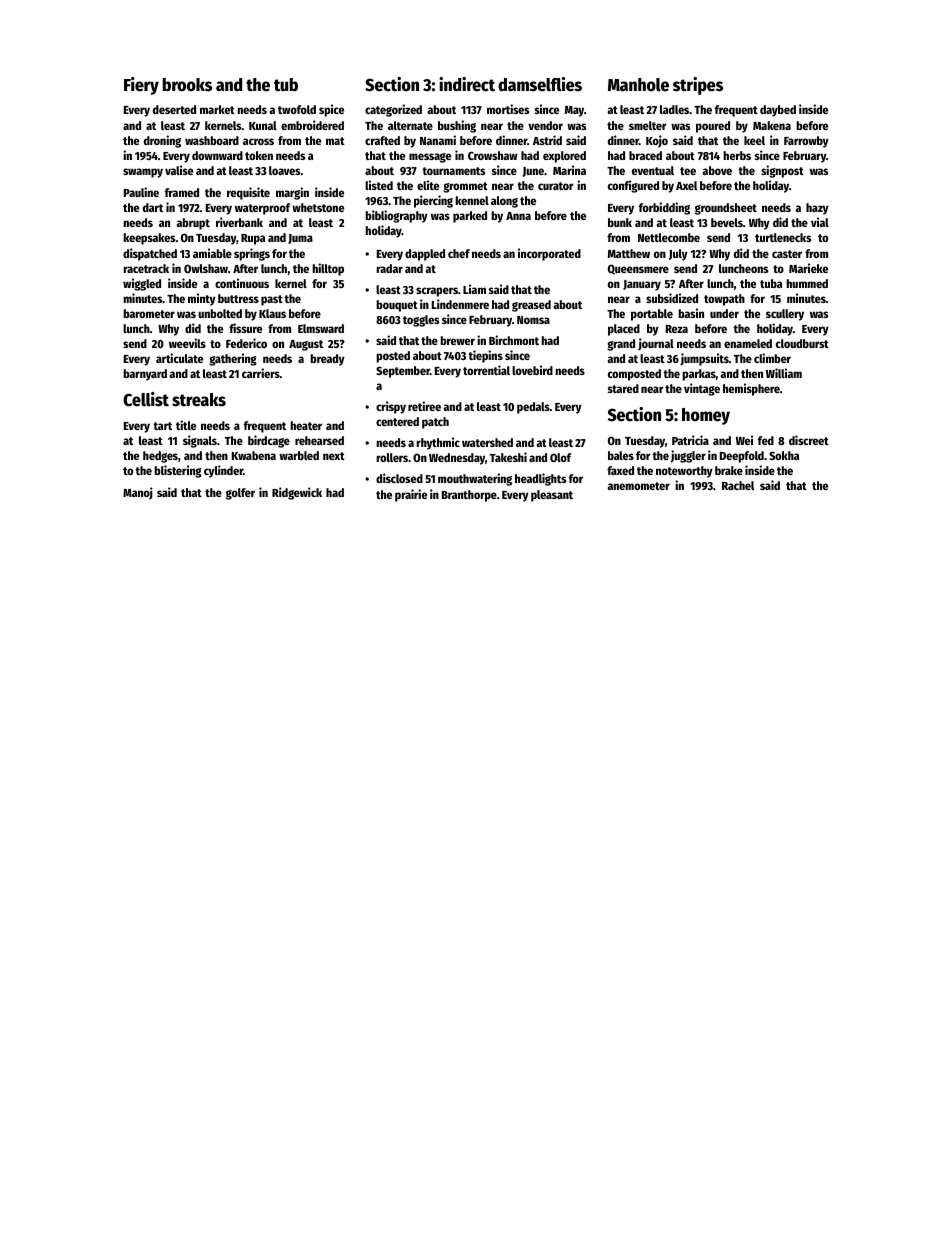 This screenshot has height=1233, width=952. What do you see at coordinates (187, 85) in the screenshot?
I see `brooks` at bounding box center [187, 85].
